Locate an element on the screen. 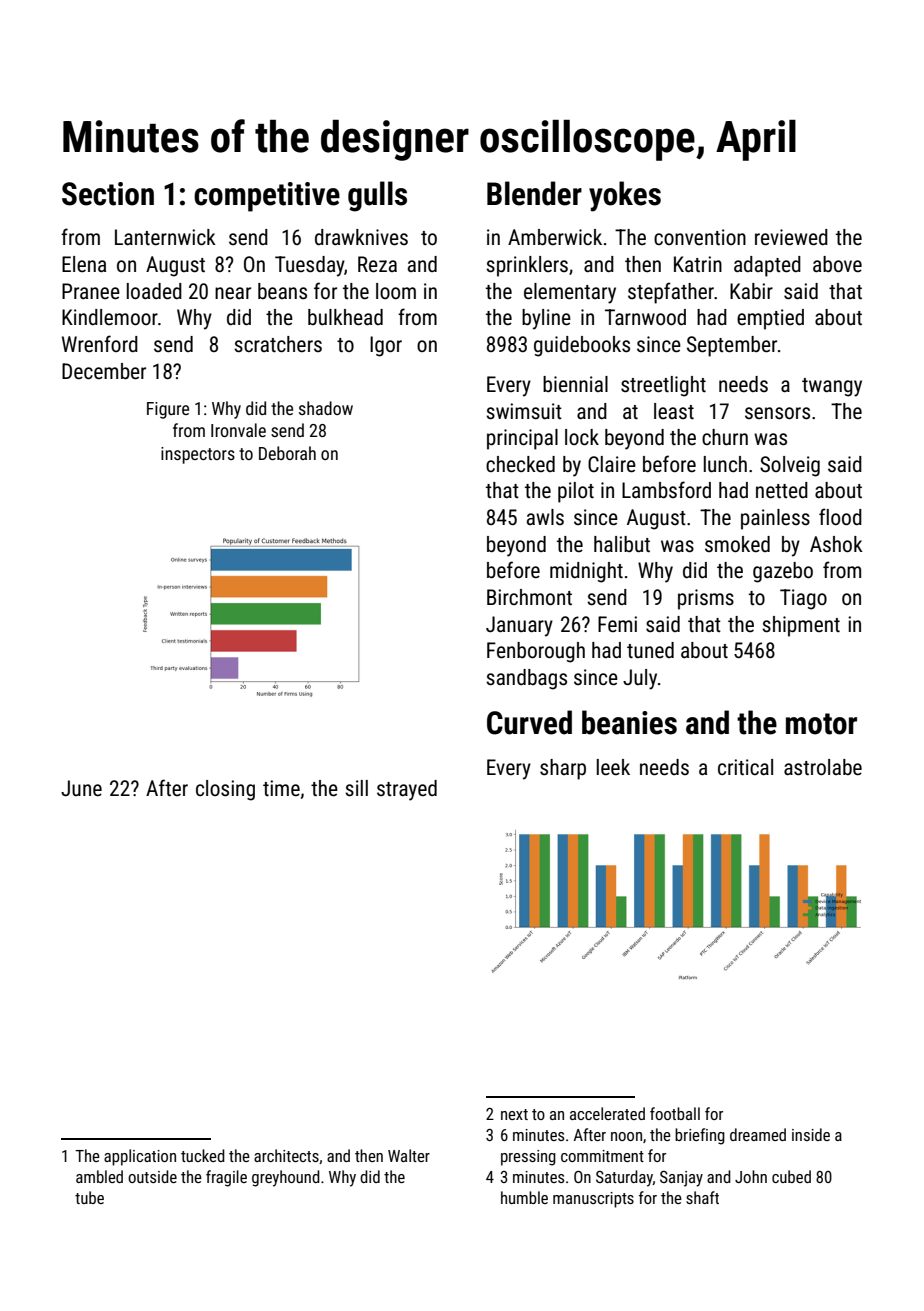 This screenshot has width=924, height=1311. inspectors is located at coordinates (198, 455).
